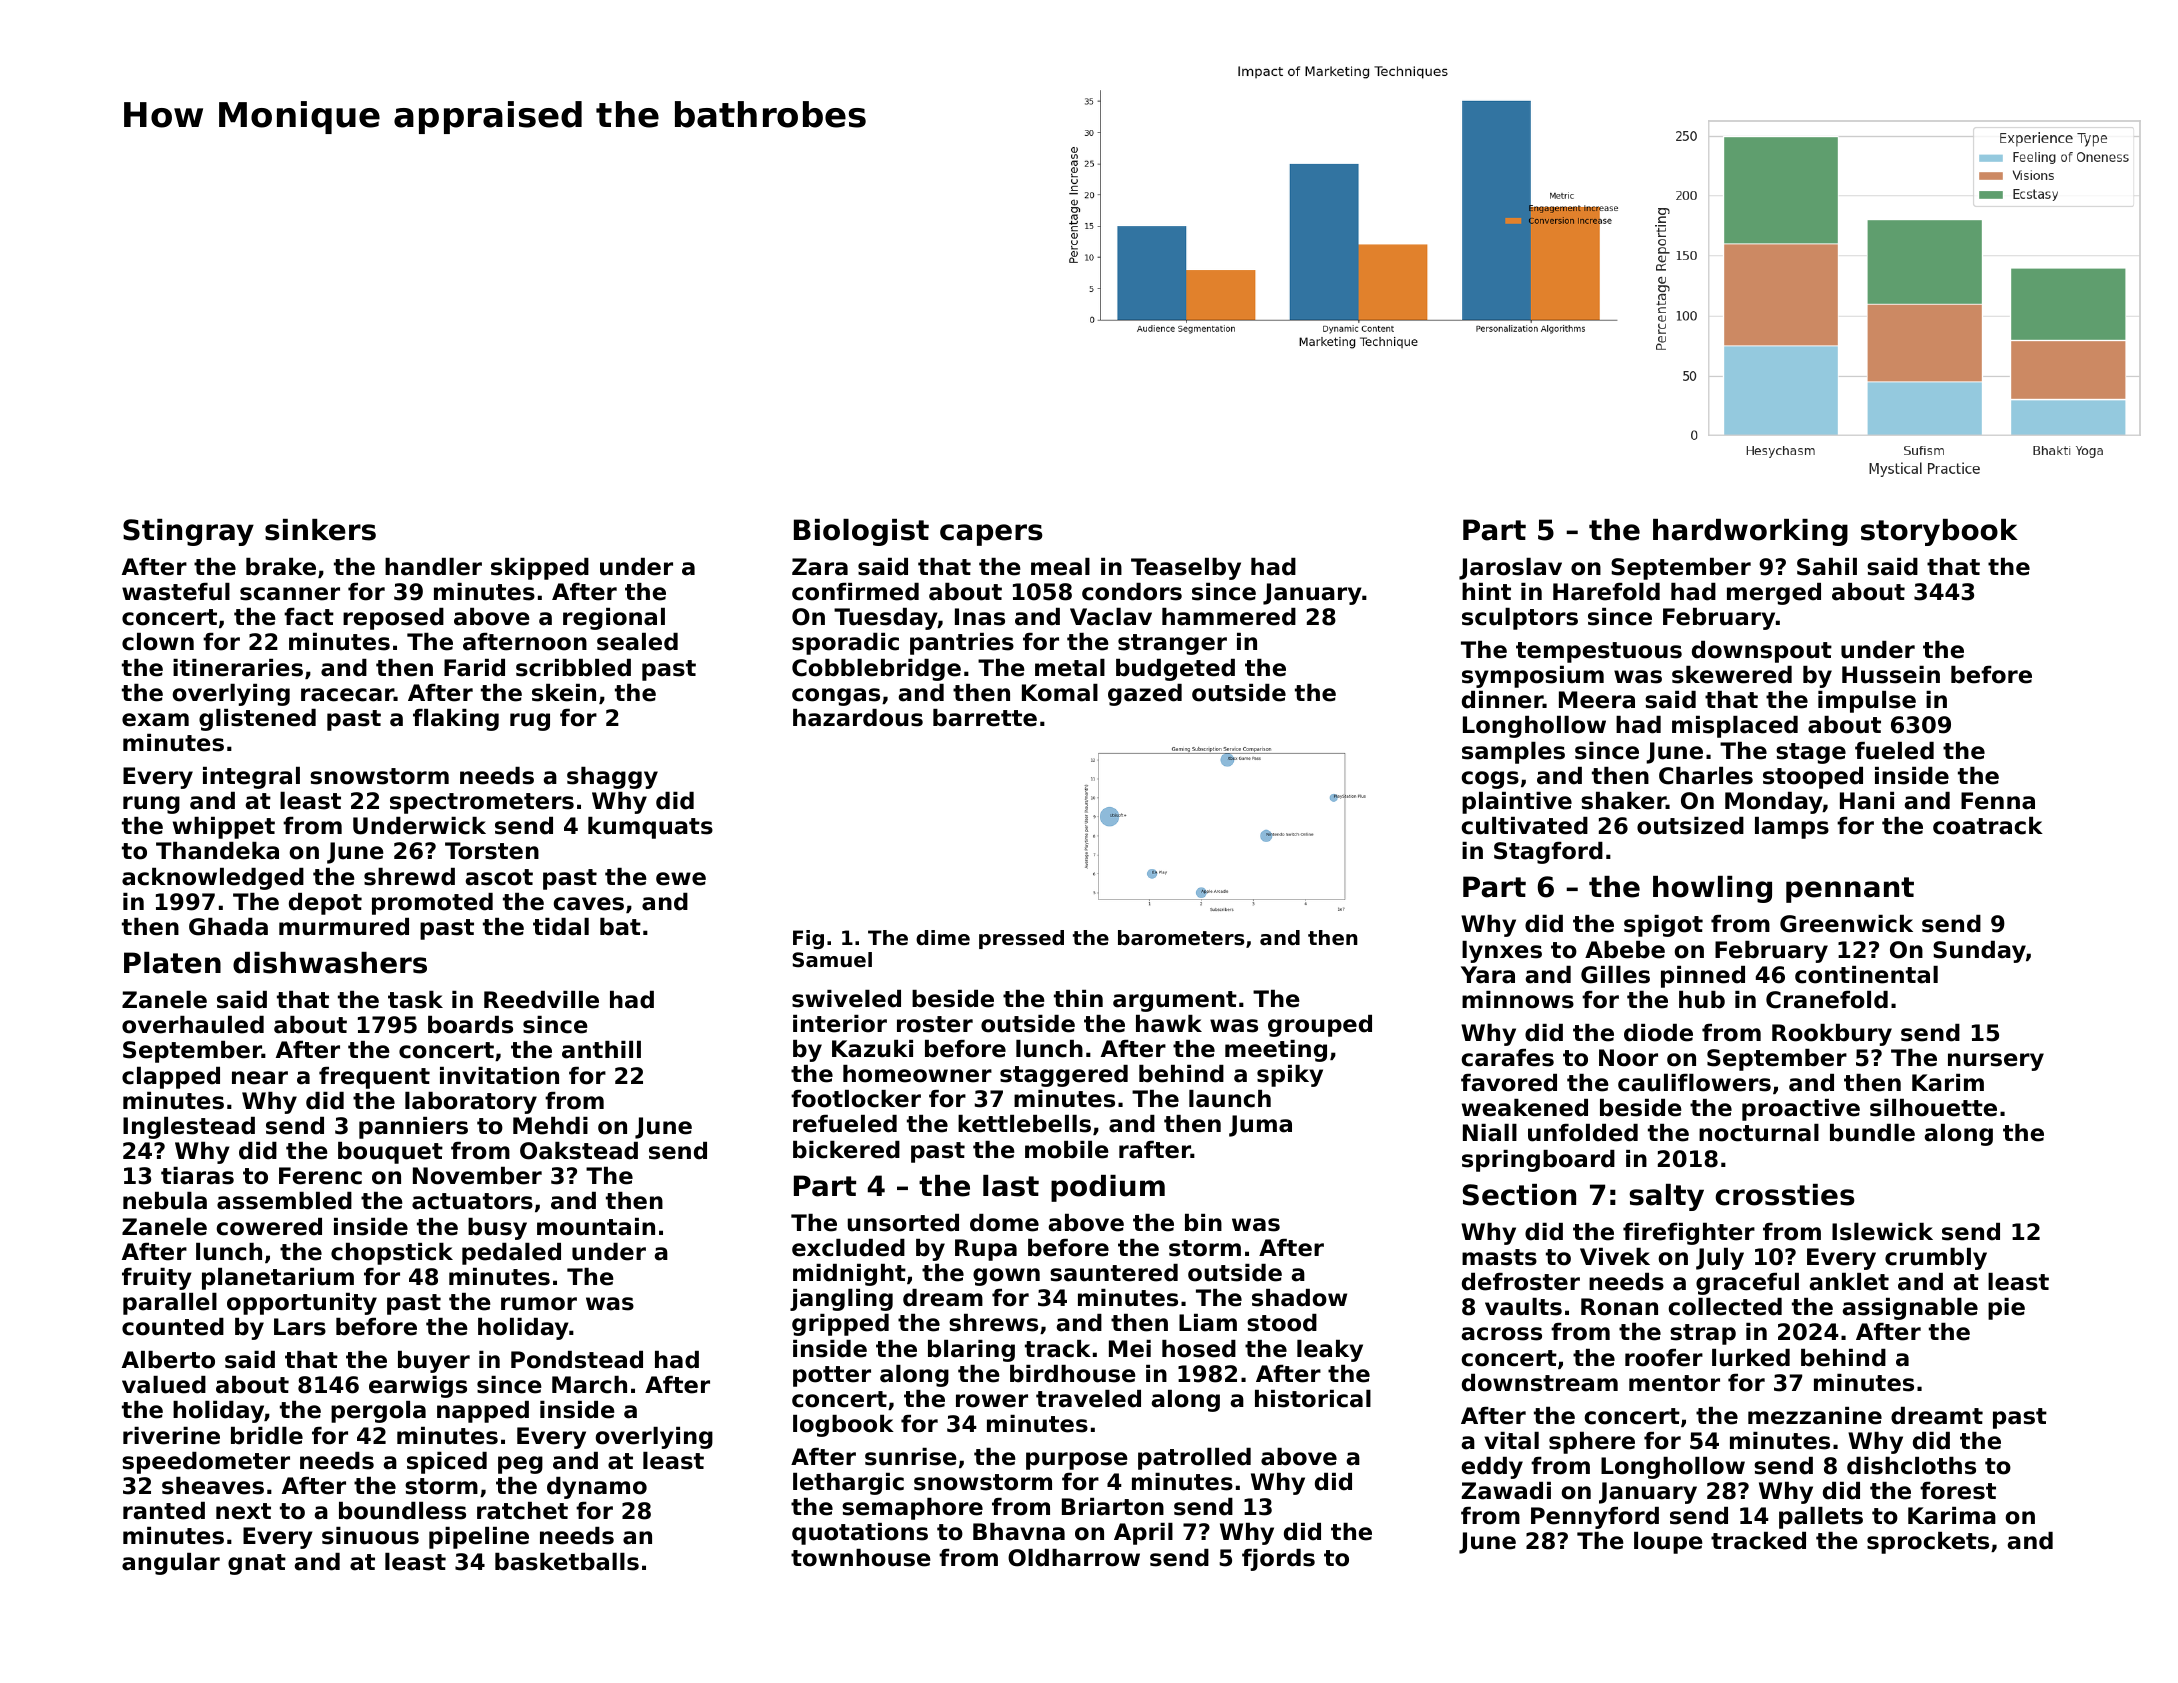  Describe the element at coordinates (1299, 1298) in the screenshot. I see `shadow` at that location.
